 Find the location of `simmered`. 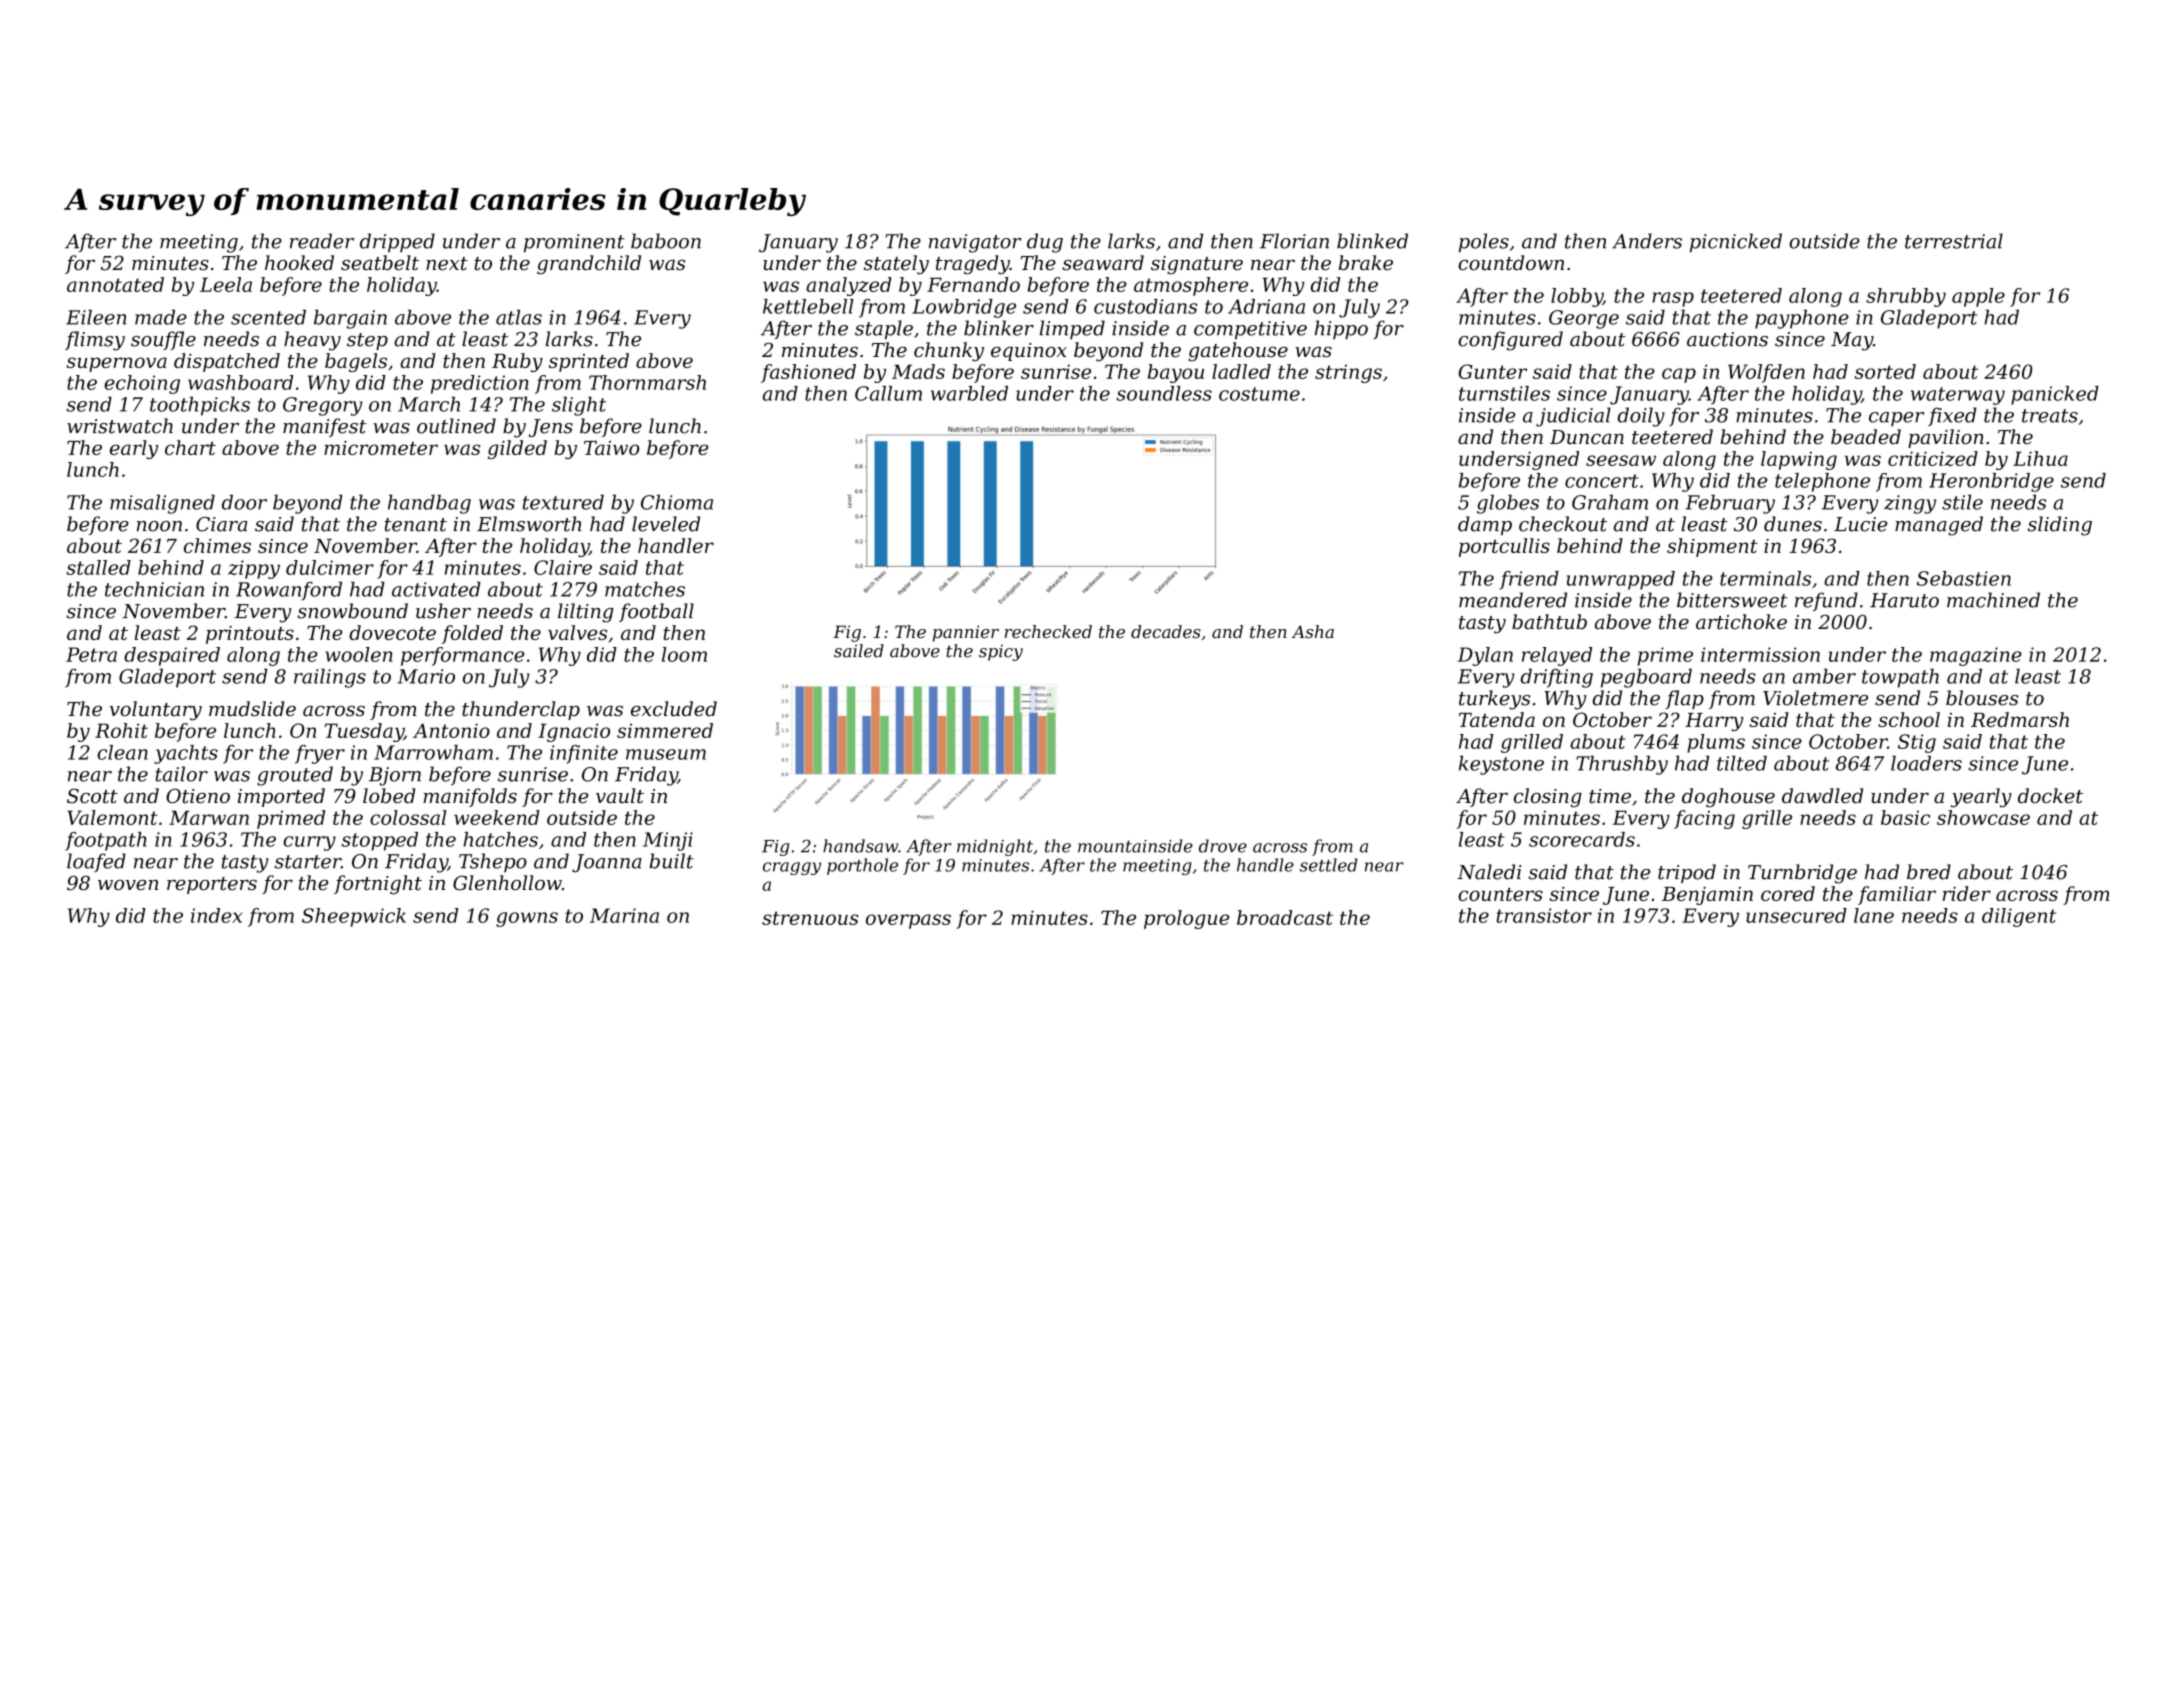

simmered is located at coordinates (665, 730).
